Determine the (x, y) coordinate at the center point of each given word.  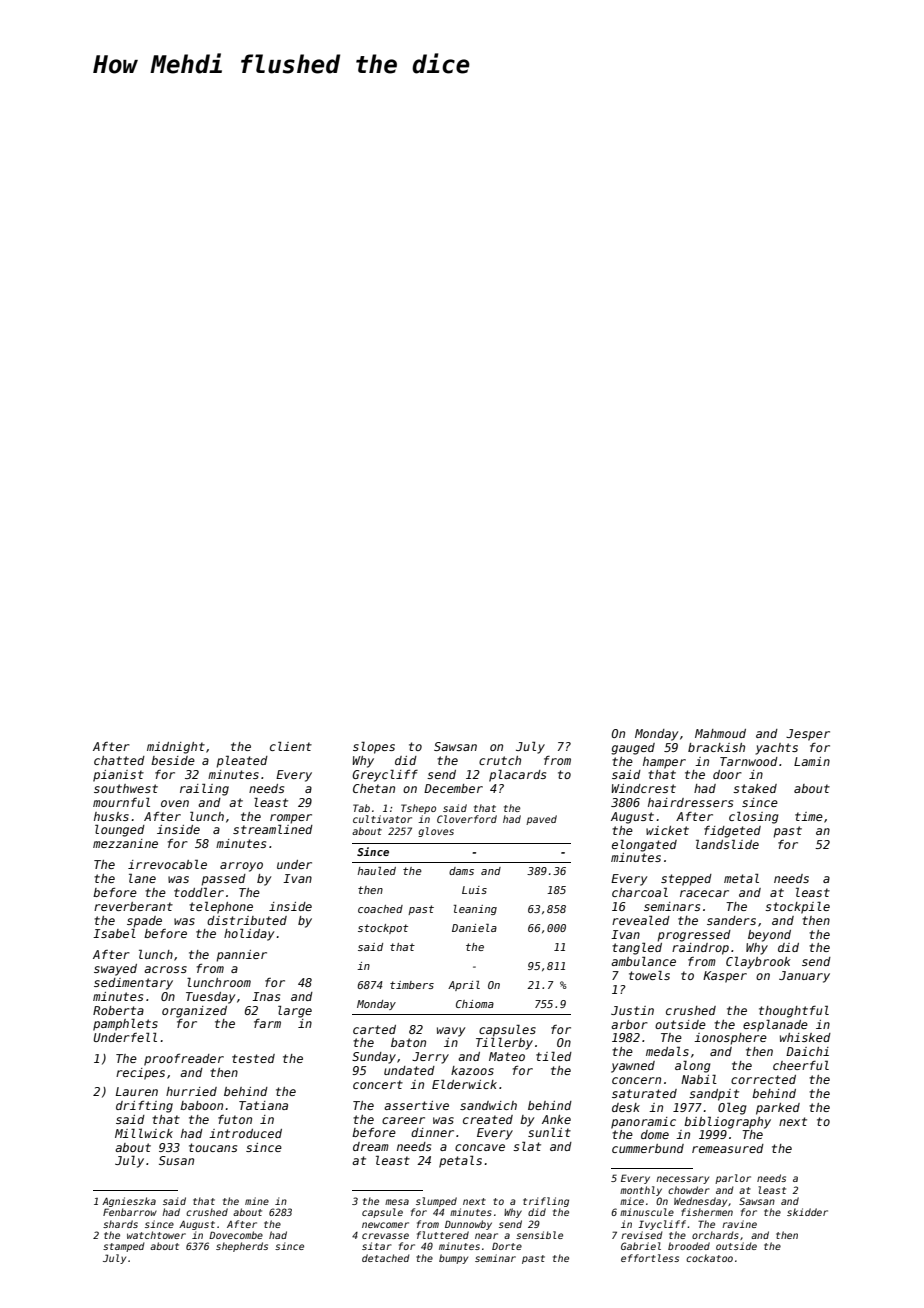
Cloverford (467, 819)
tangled (637, 948)
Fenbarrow (130, 1212)
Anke (556, 1119)
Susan (176, 1160)
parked (778, 1109)
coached (380, 909)
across (165, 969)
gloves (436, 832)
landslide (727, 844)
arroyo (241, 867)
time (809, 816)
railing (204, 789)
